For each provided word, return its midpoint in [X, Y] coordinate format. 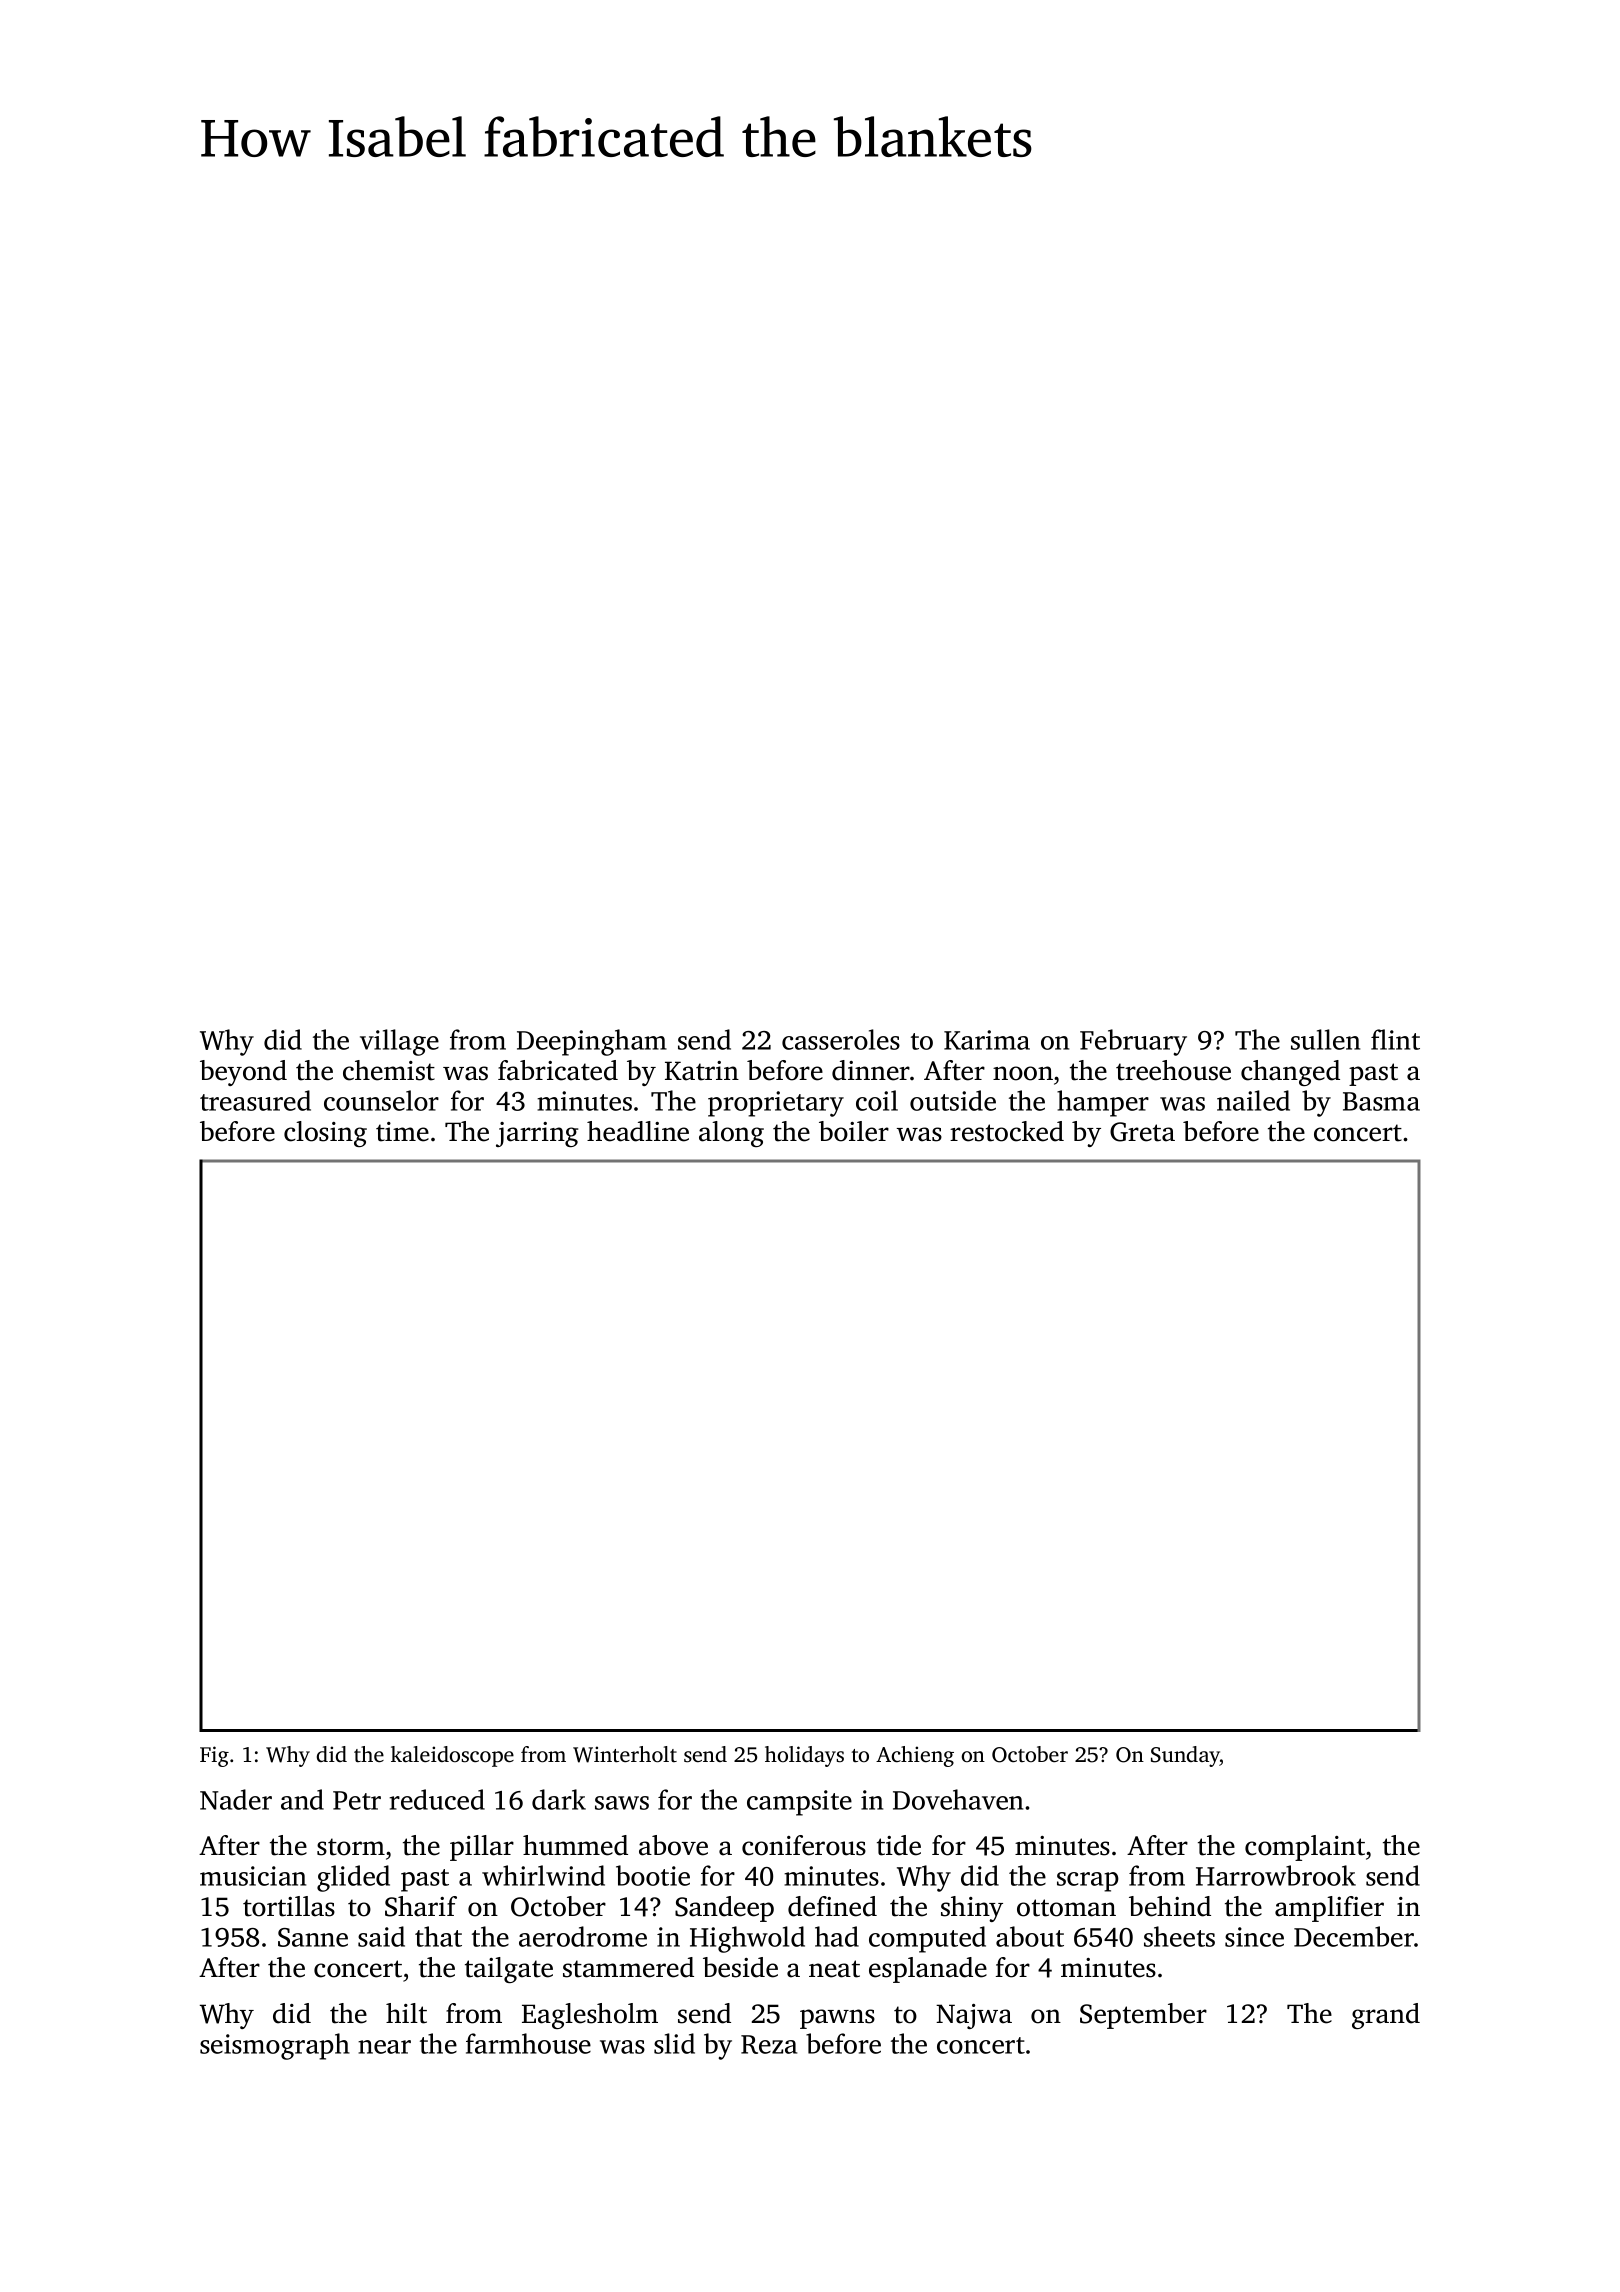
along [731, 1134]
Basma [1381, 1101]
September [1143, 2016]
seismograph [275, 2046]
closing [325, 1134]
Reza [769, 2044]
